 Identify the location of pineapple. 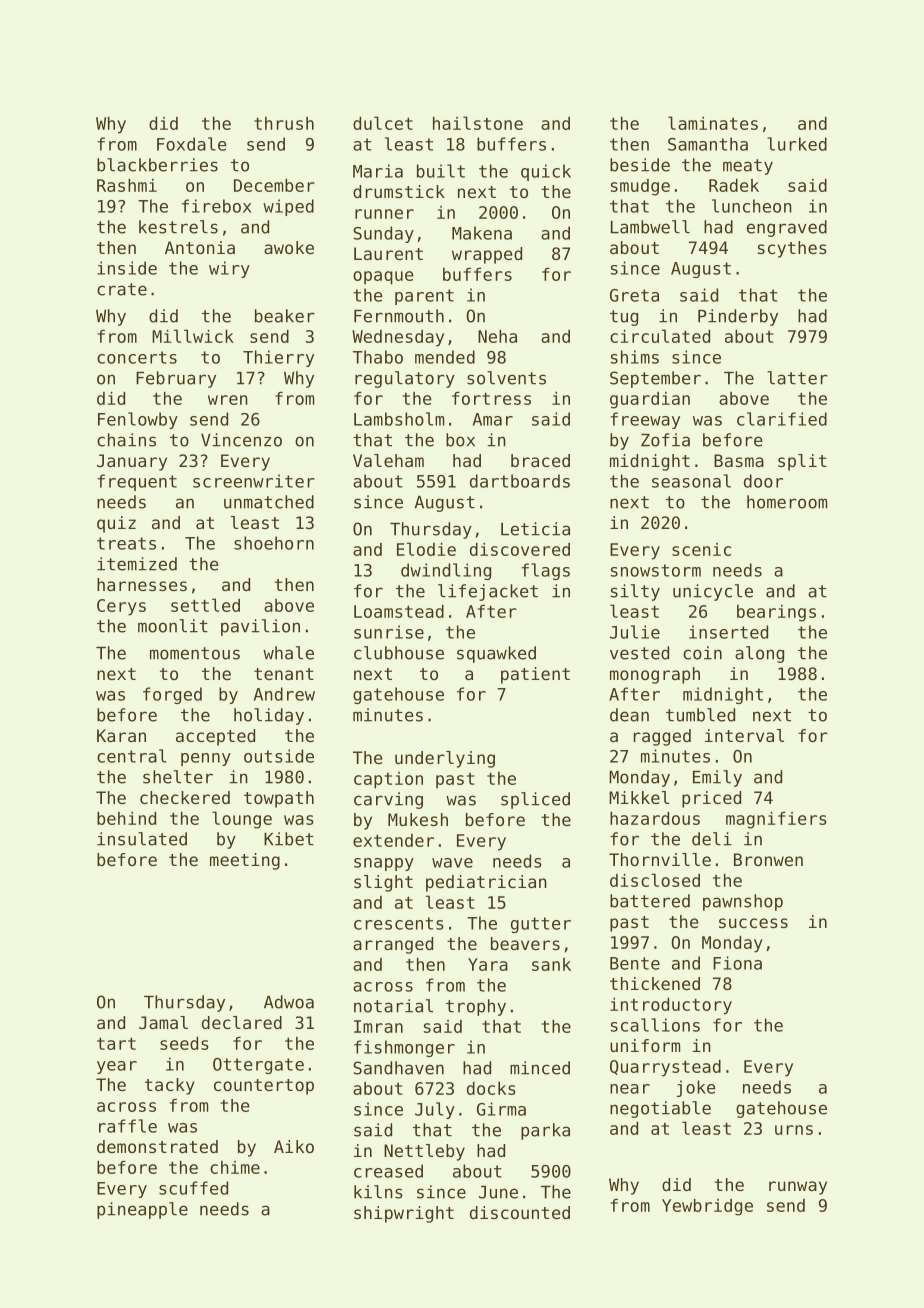
(142, 1210).
